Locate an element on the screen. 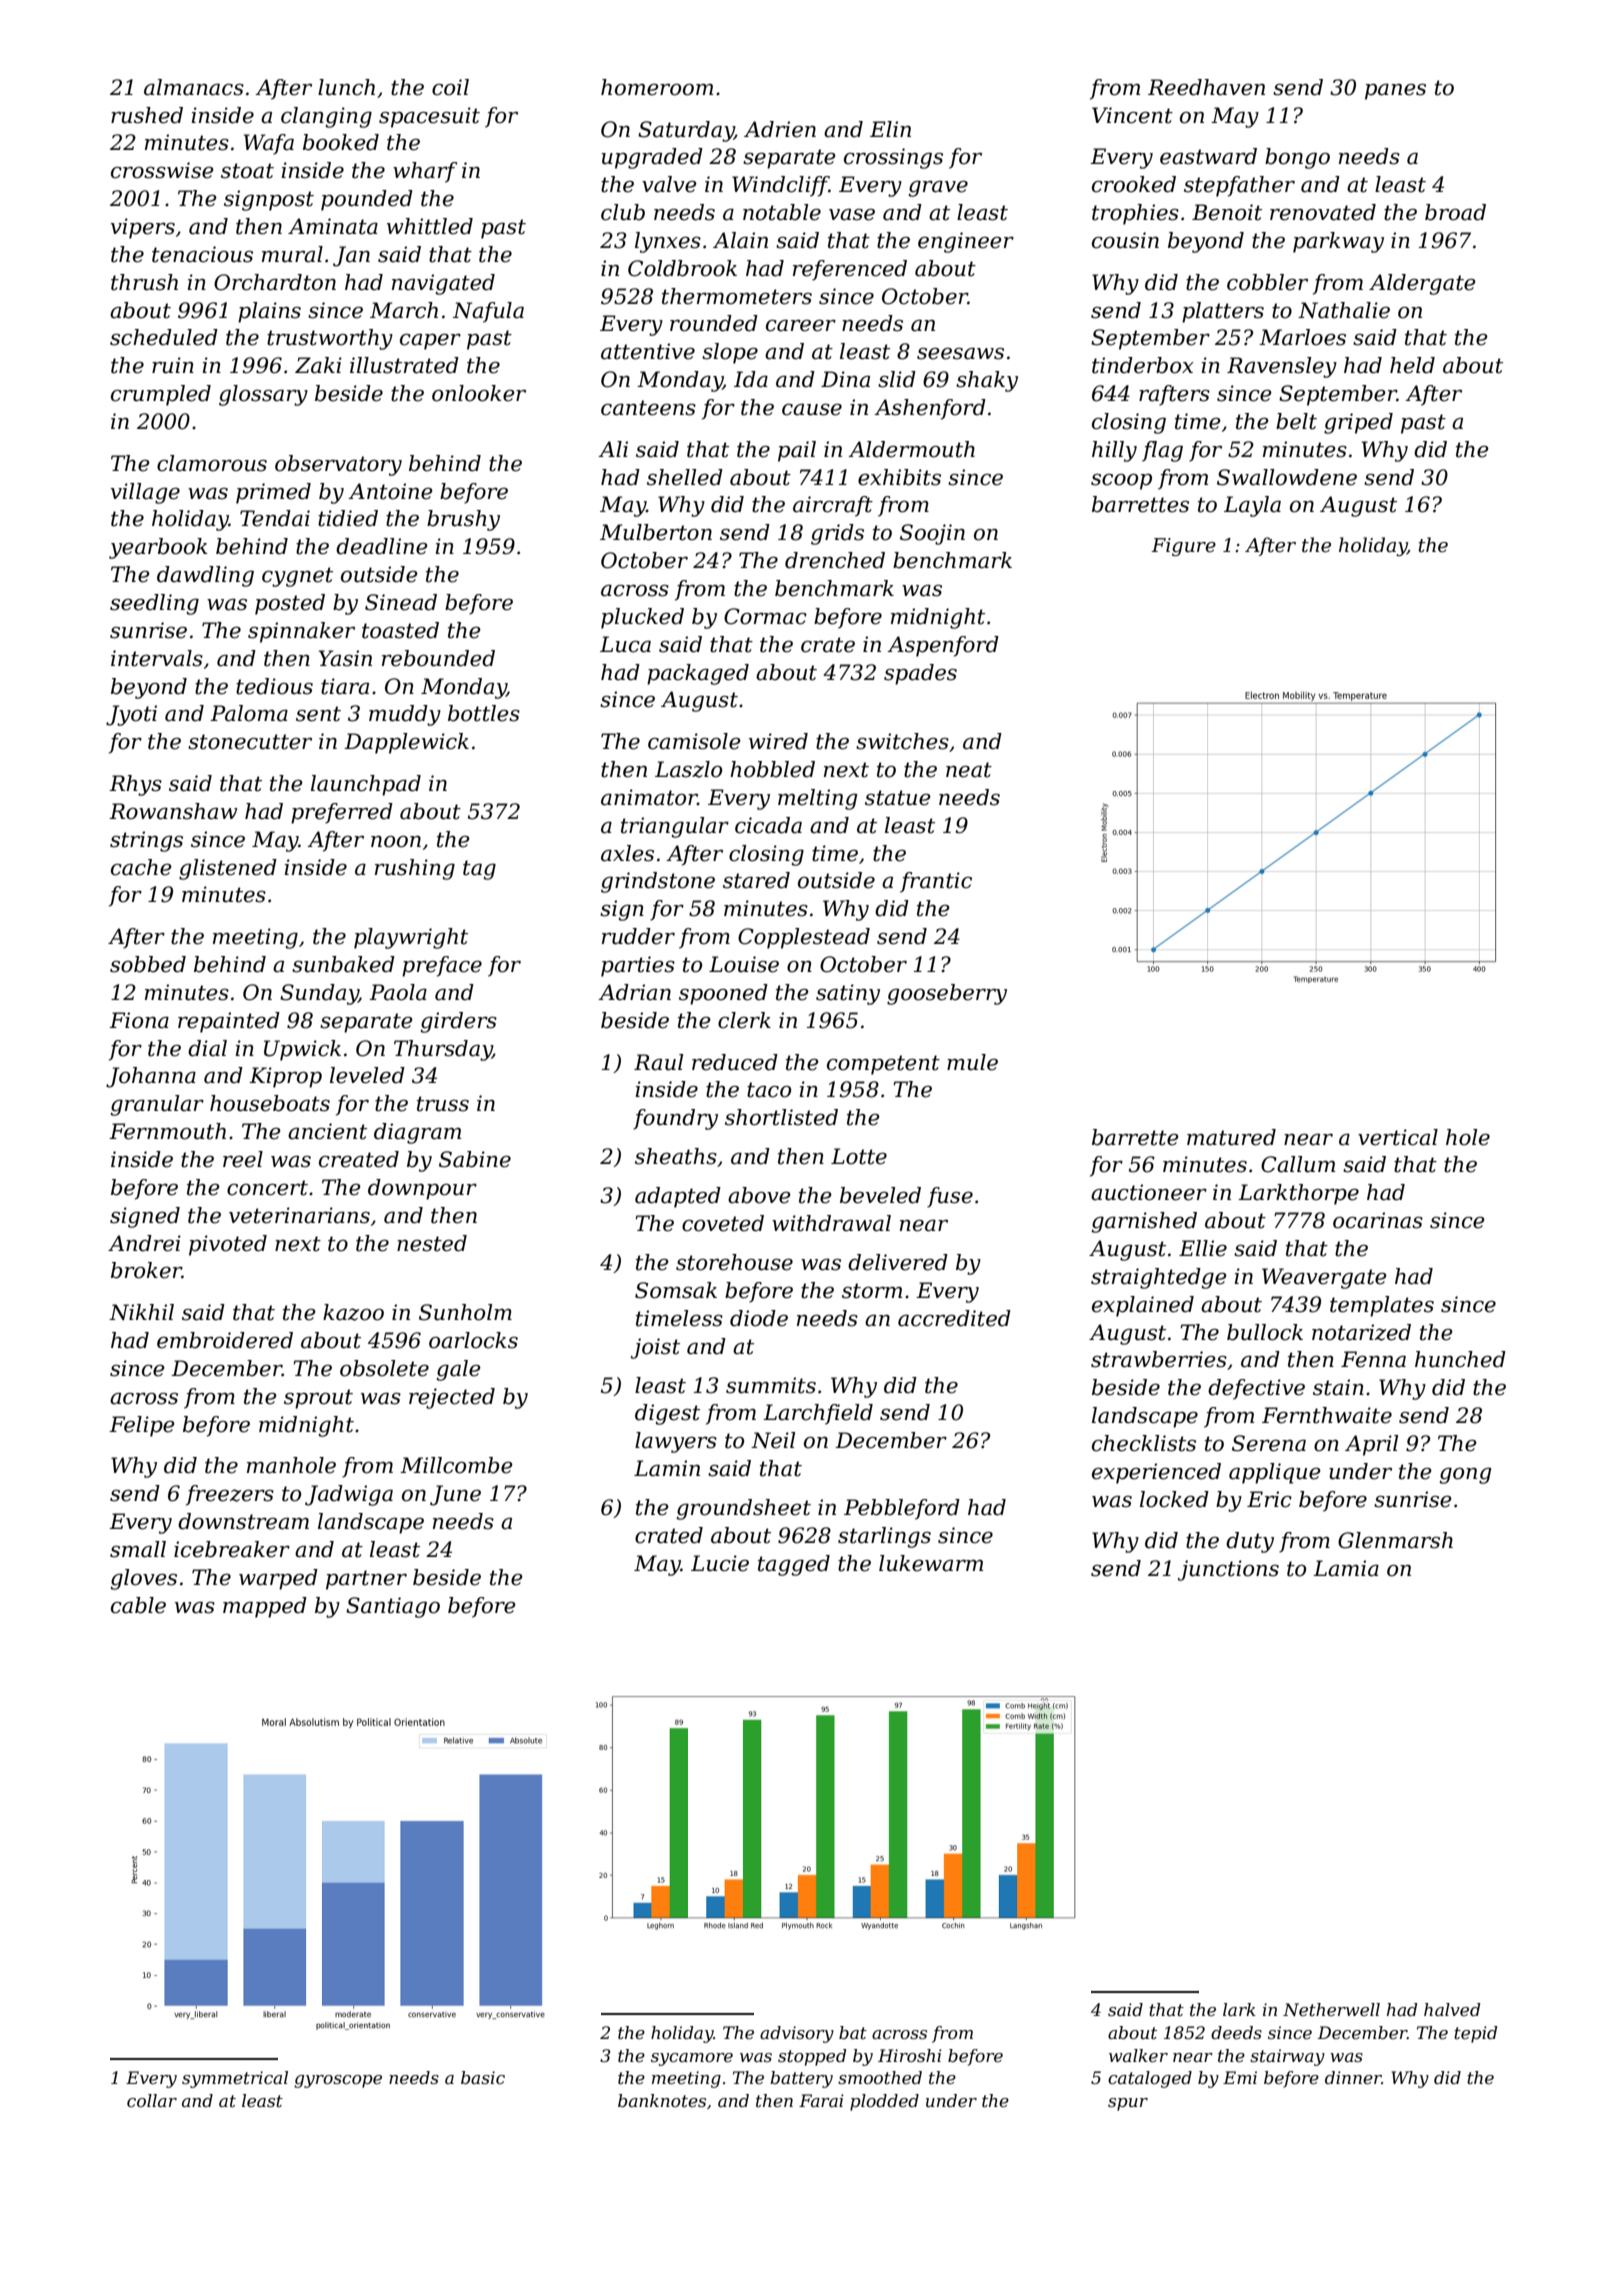  Raul is located at coordinates (658, 1062).
